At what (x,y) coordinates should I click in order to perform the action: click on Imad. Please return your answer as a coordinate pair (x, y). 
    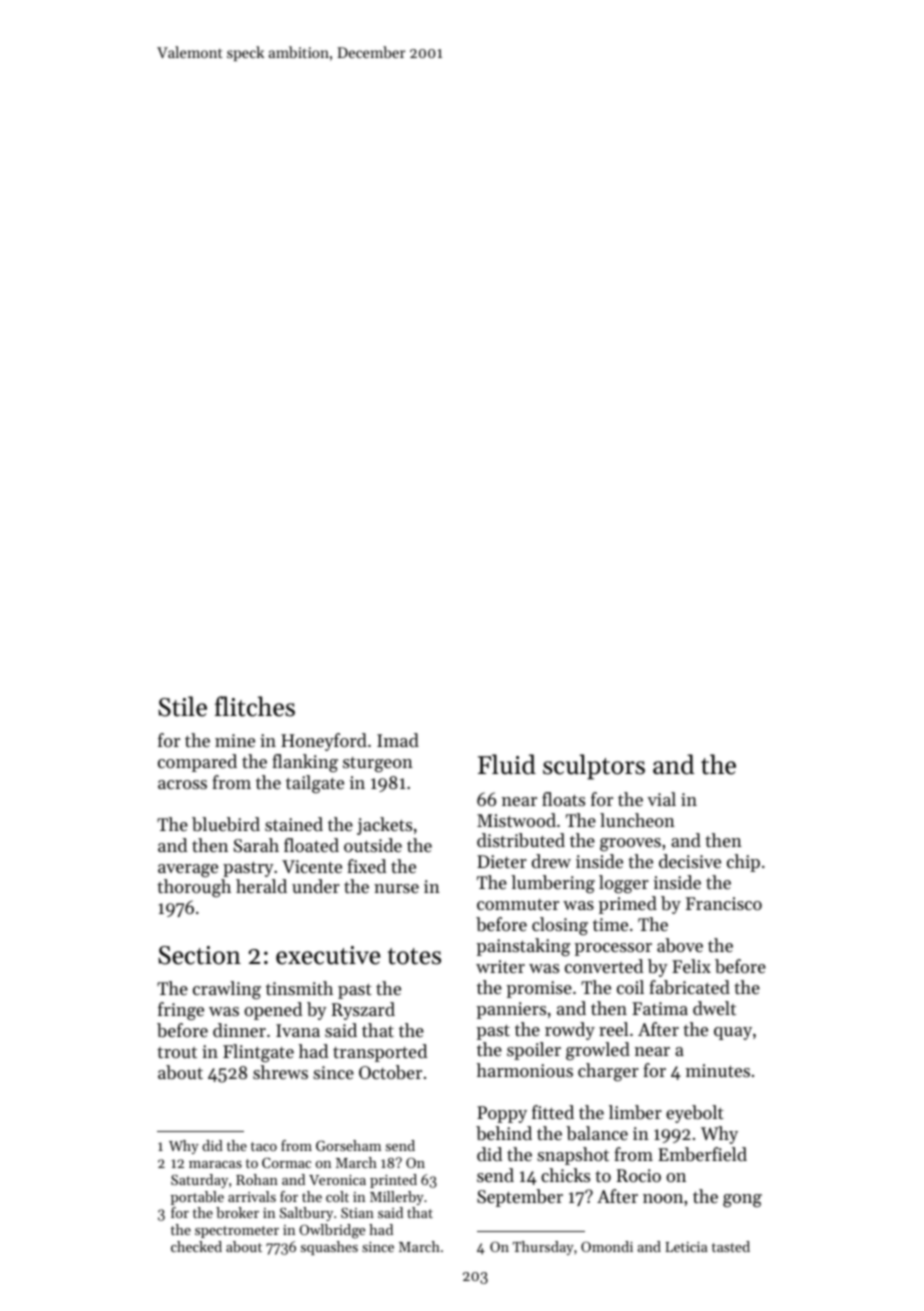
    Looking at the image, I should click on (398, 740).
